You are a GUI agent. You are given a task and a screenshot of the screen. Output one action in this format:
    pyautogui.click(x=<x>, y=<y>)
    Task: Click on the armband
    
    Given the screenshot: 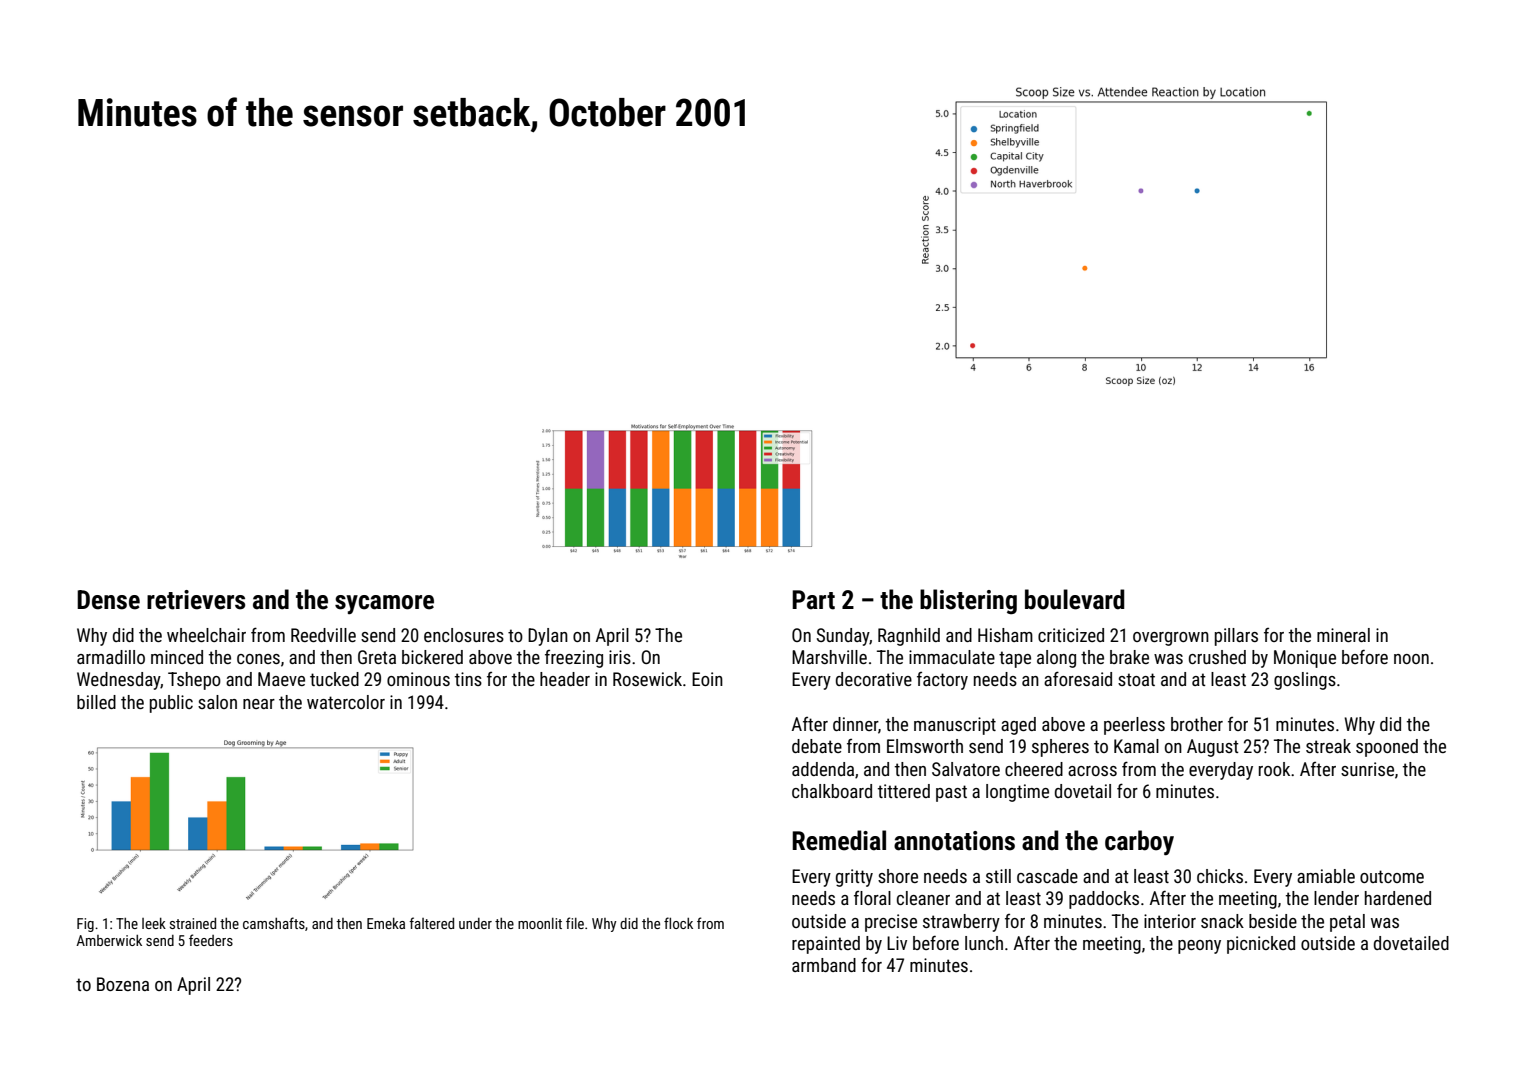 What is the action you would take?
    pyautogui.click(x=824, y=965)
